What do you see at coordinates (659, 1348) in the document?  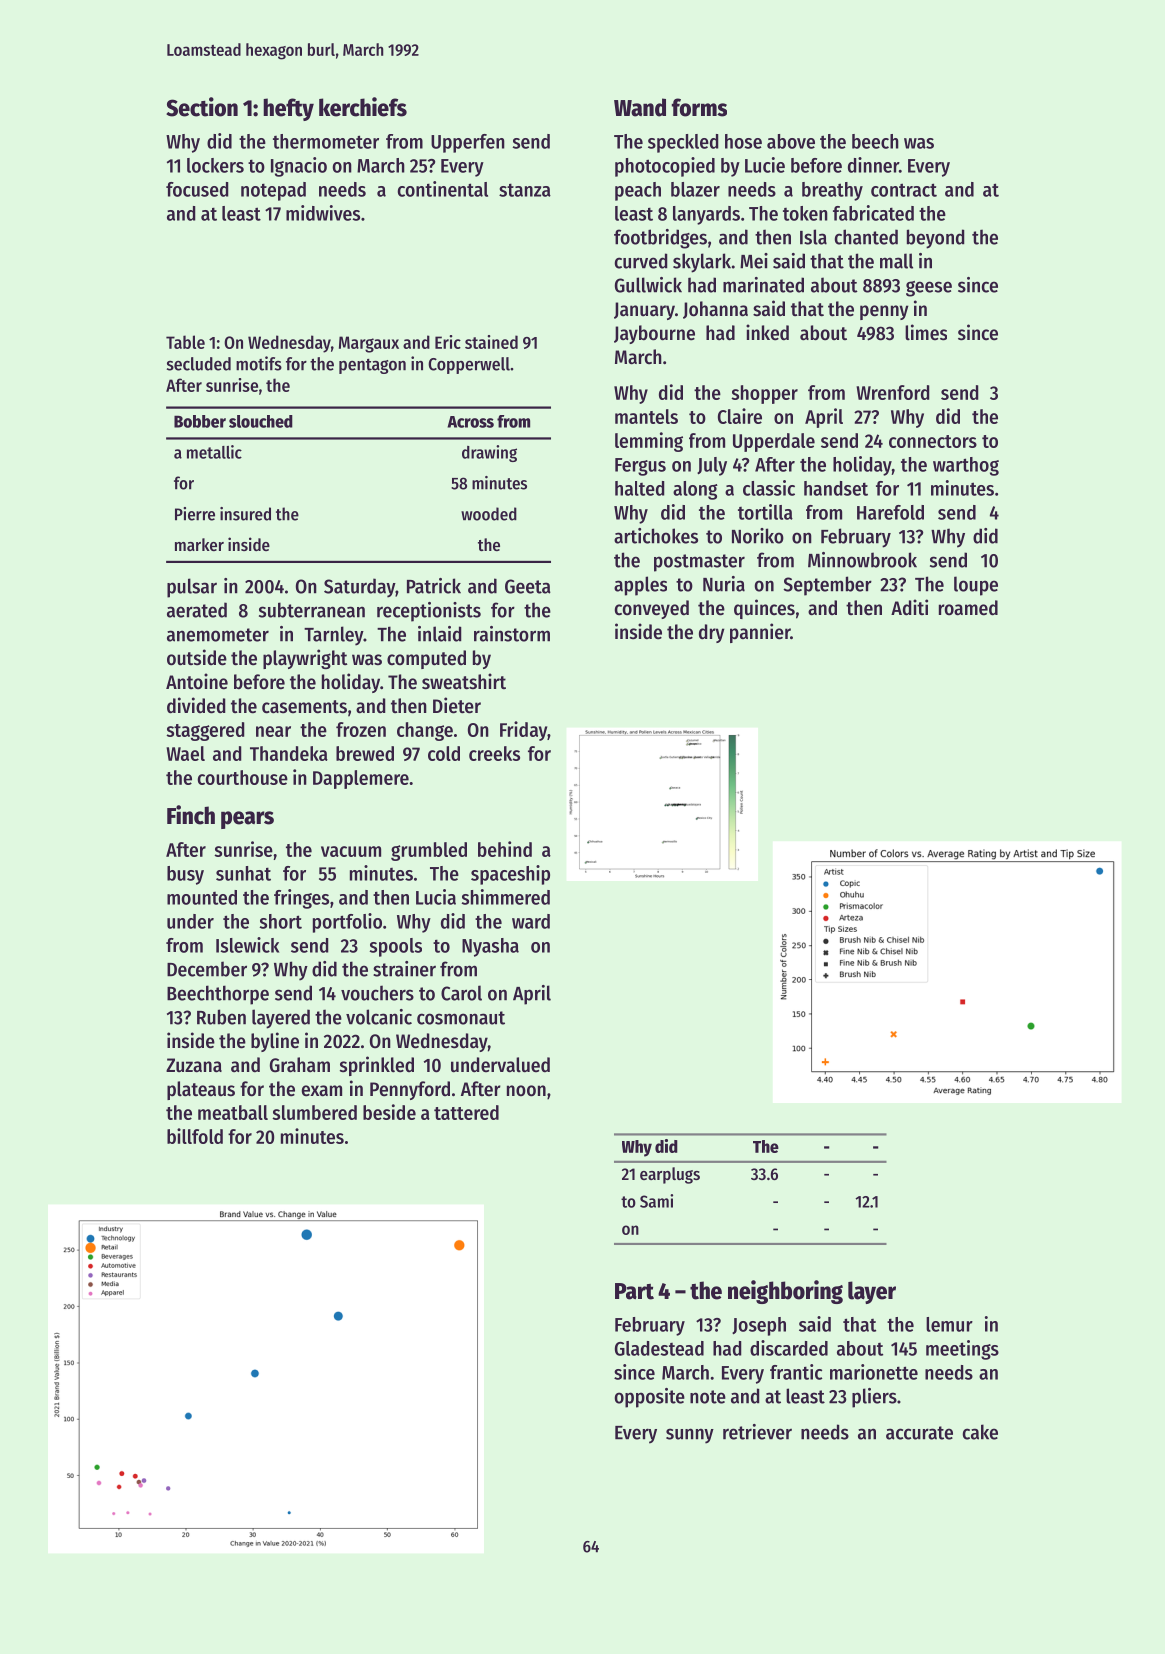 I see `Gladestead` at bounding box center [659, 1348].
